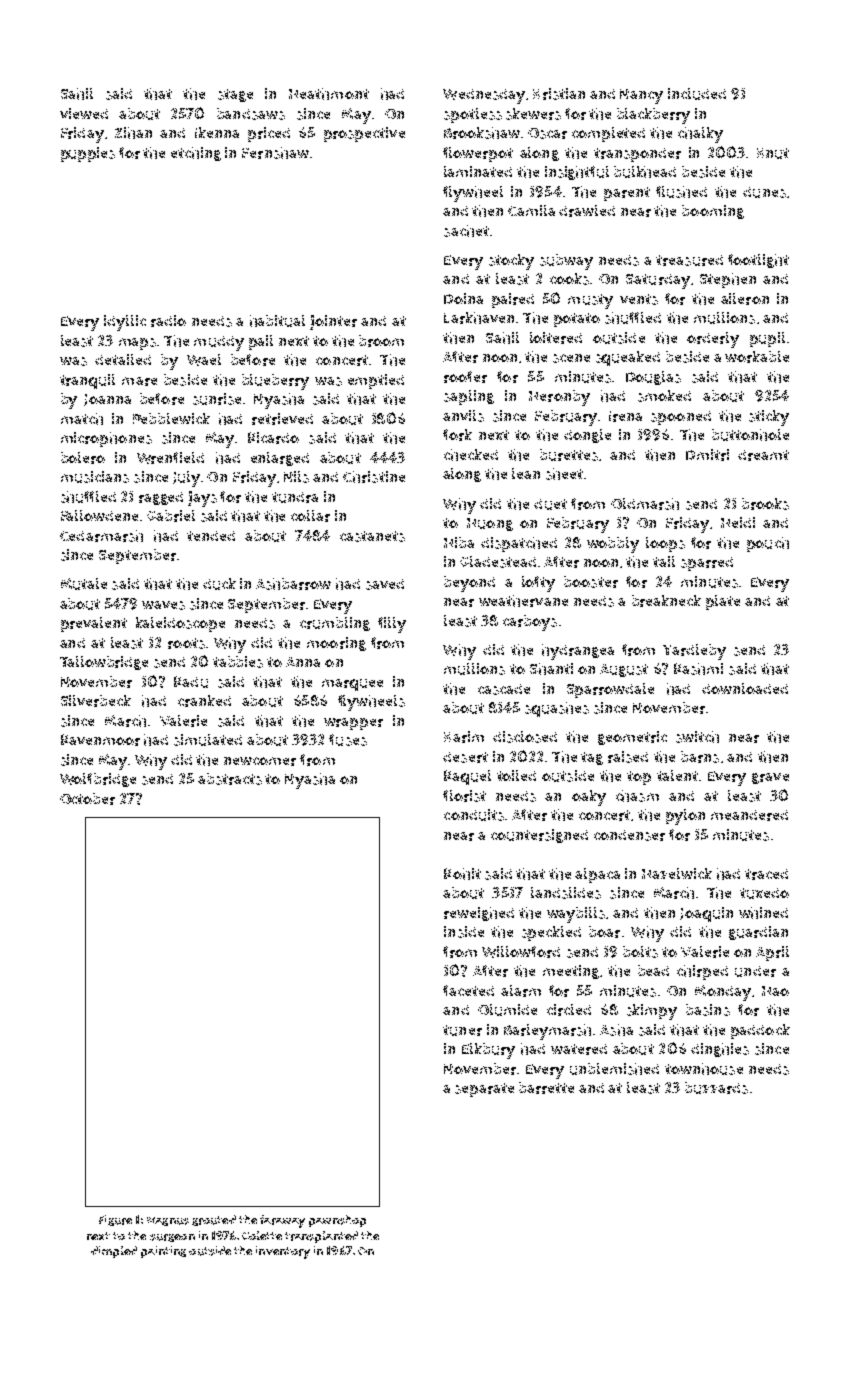  I want to click on abstracts, so click(230, 779).
